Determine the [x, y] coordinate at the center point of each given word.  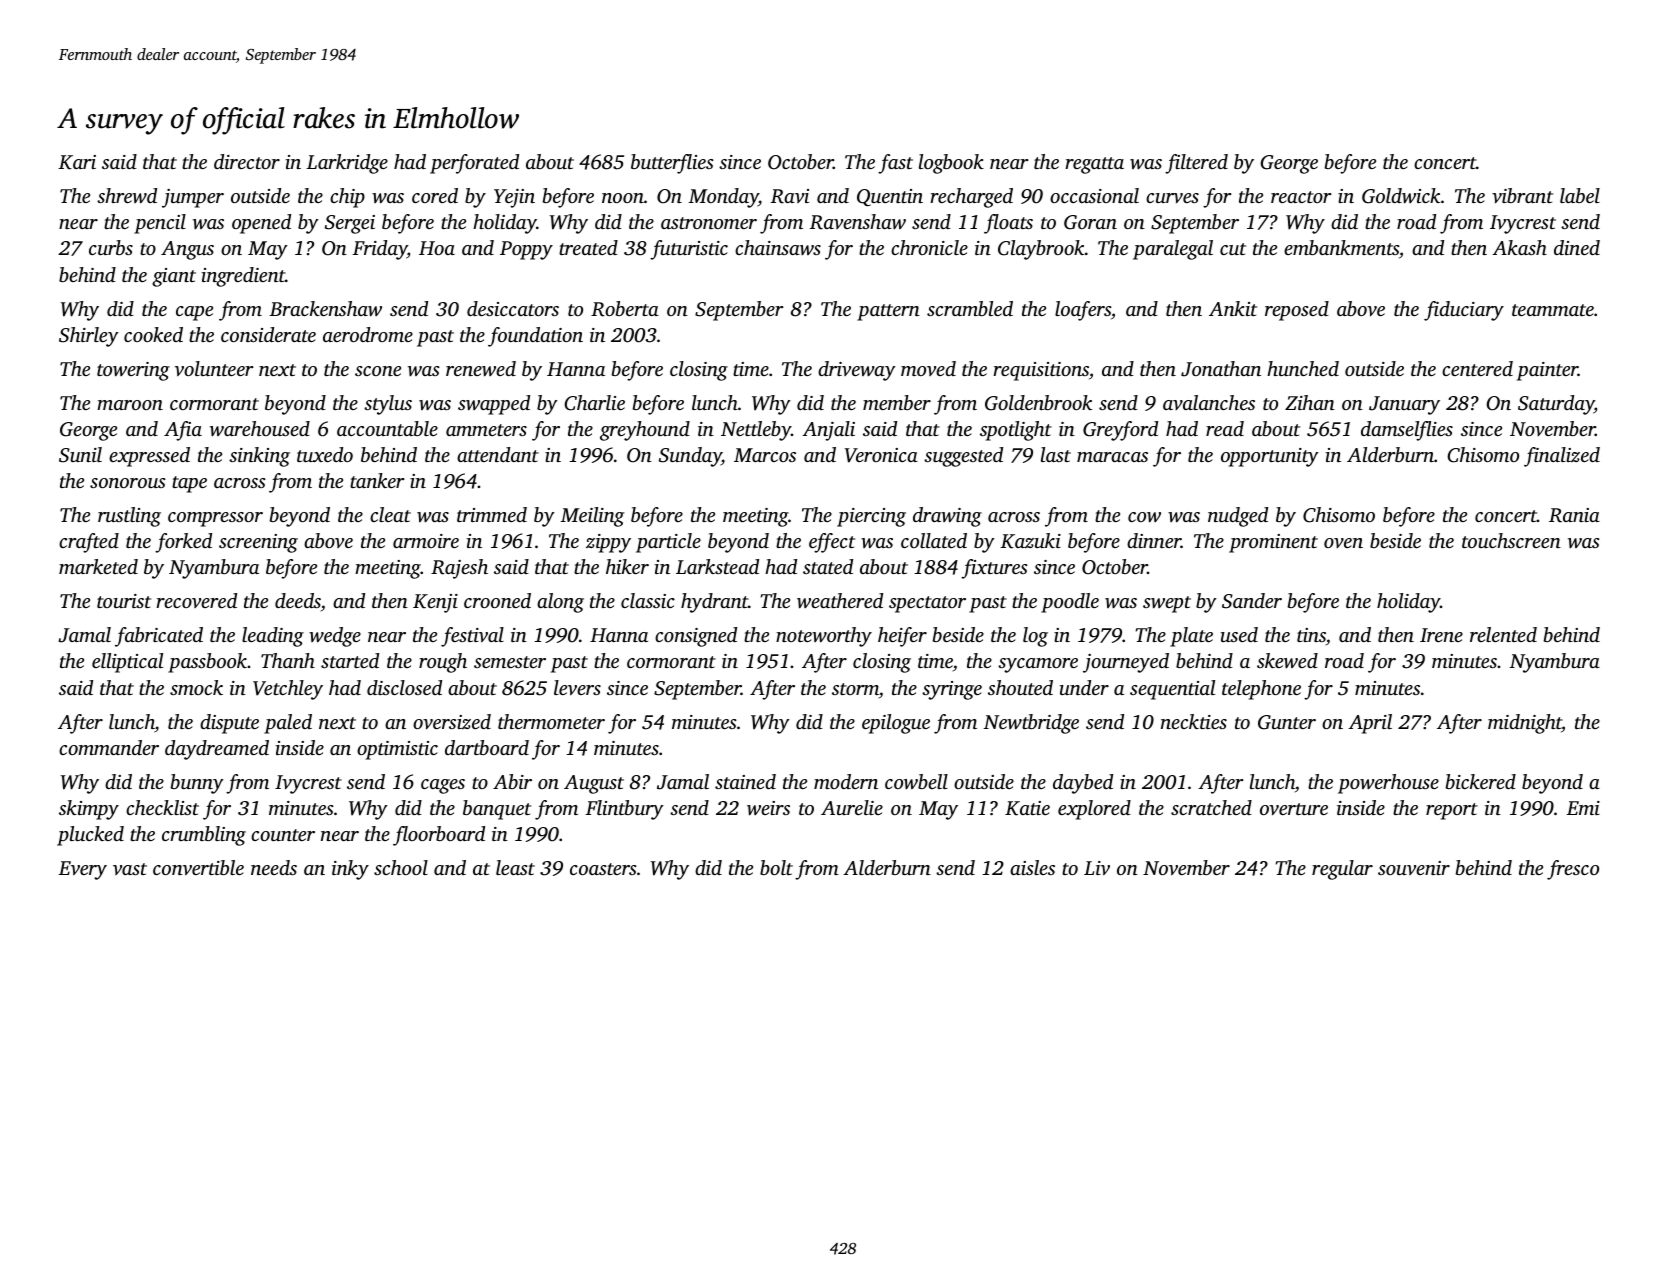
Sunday [690, 457]
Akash [1519, 247]
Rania [1574, 515]
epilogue [896, 724]
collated [934, 540]
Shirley [89, 337]
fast [895, 164]
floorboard [439, 836]
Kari [77, 162]
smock [196, 687]
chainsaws [778, 247]
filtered [1196, 164]
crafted [89, 543]
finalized [1562, 457]
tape [189, 484]
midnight [1525, 724]
